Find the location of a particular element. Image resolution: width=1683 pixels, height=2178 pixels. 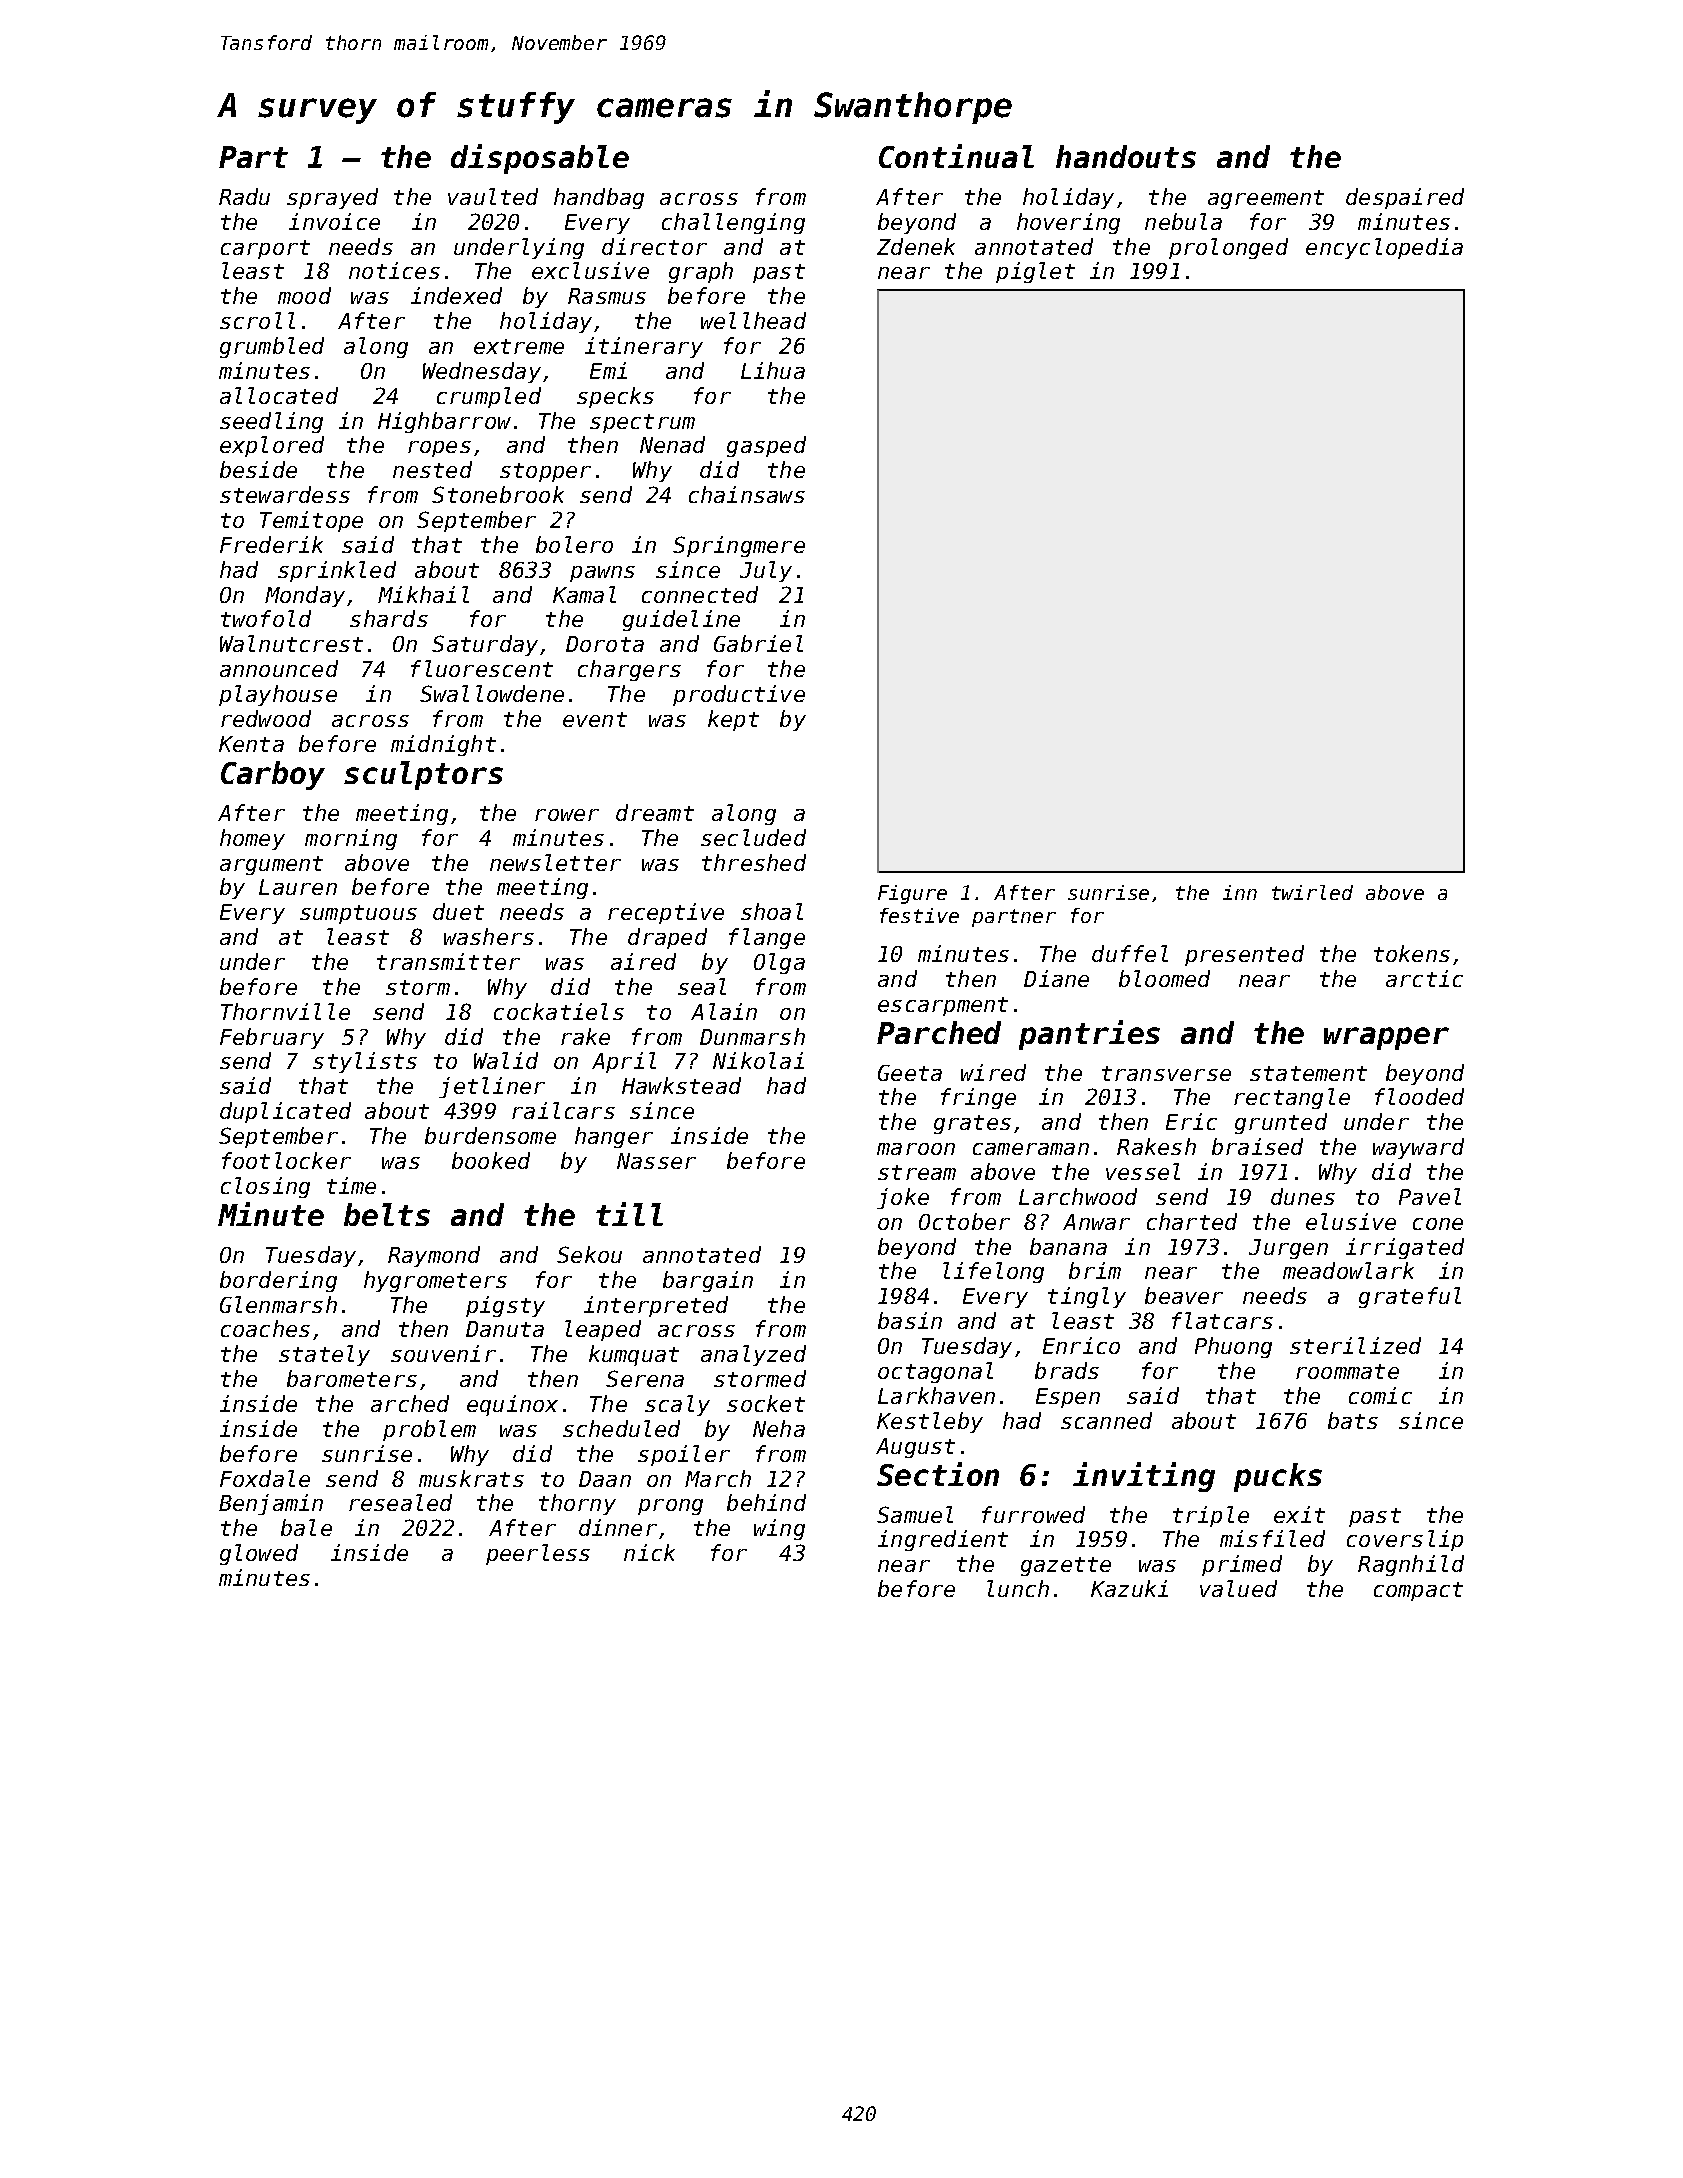

coverslip is located at coordinates (1405, 1540).
